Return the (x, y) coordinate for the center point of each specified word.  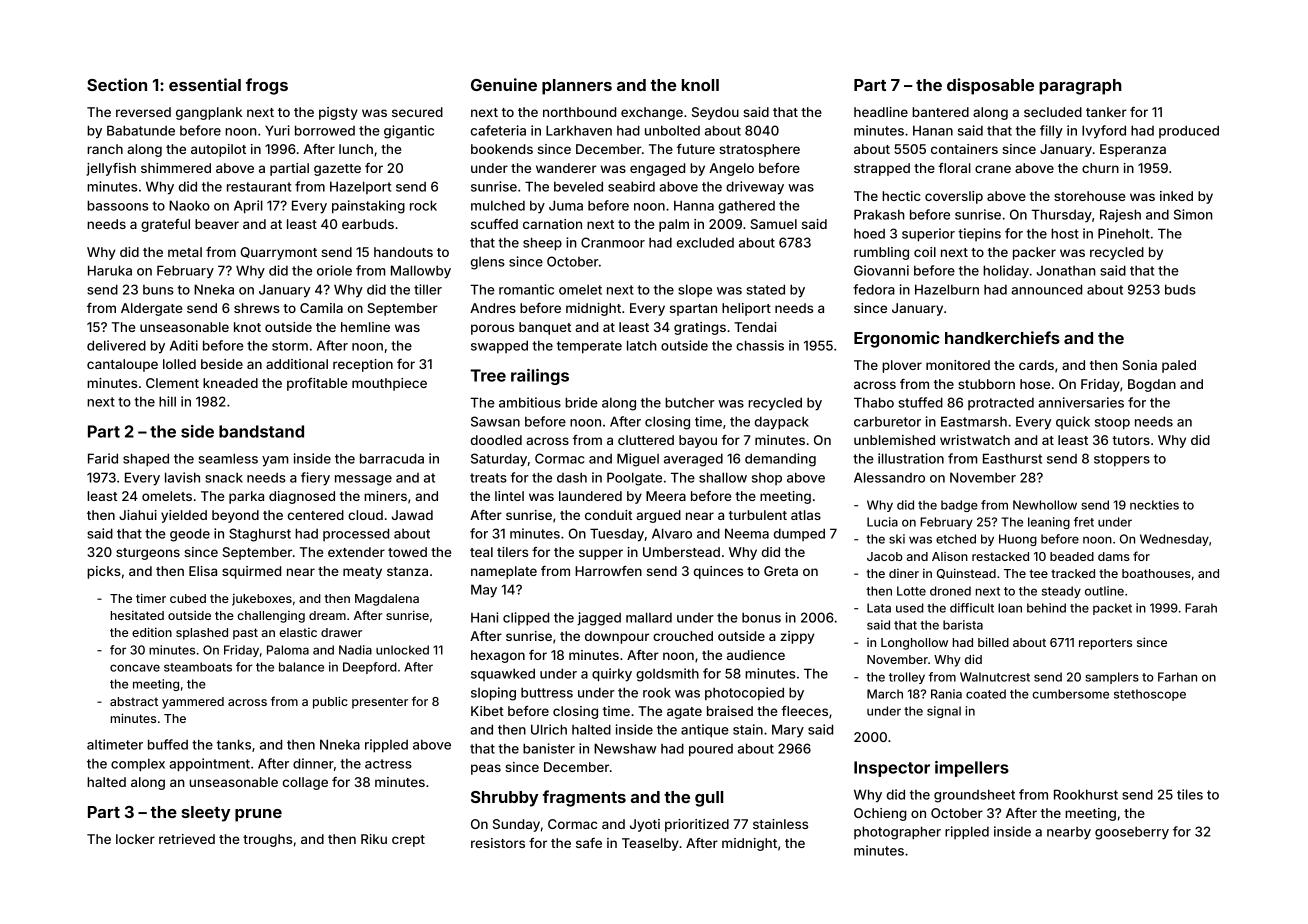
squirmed (251, 572)
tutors (1131, 440)
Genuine (504, 84)
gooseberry (1132, 833)
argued (658, 516)
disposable (990, 86)
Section (117, 84)
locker (135, 839)
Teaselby (650, 844)
